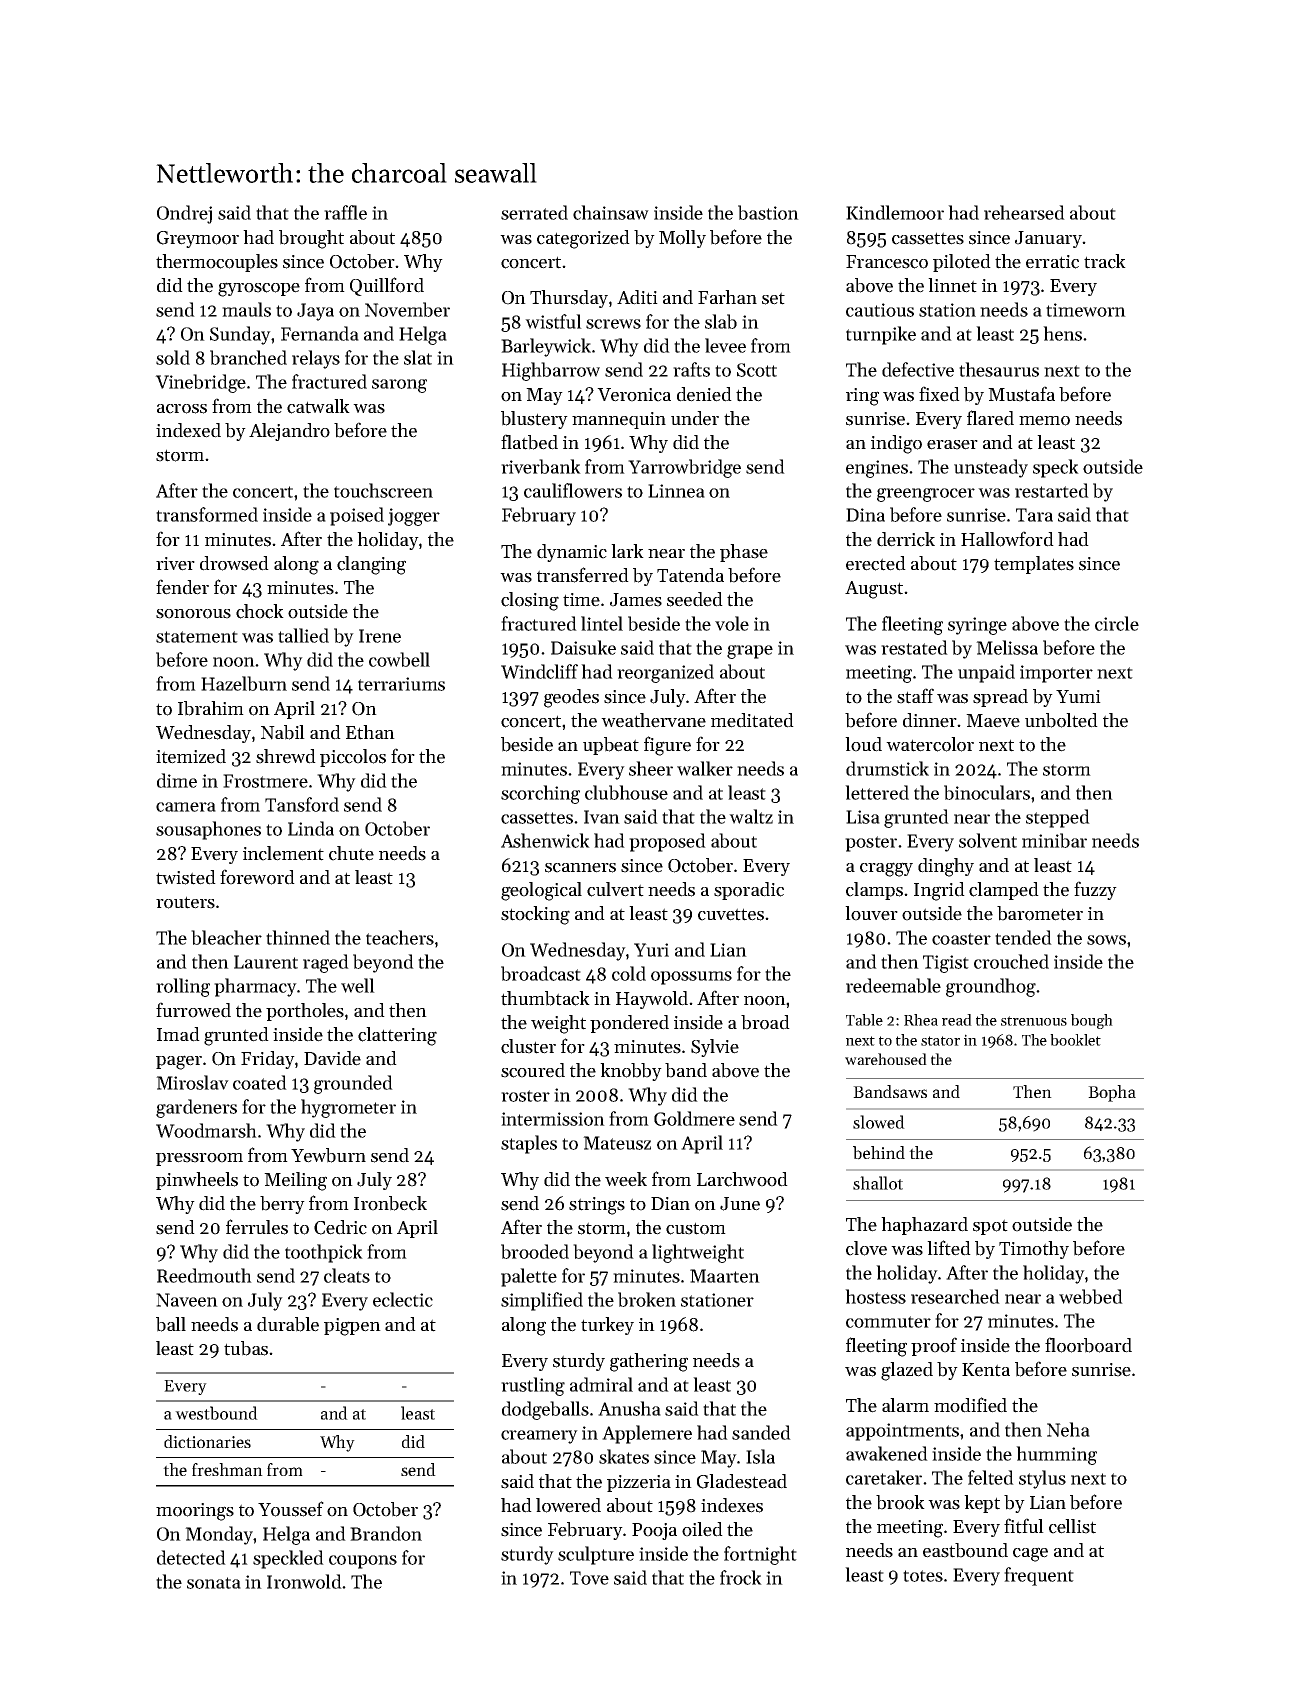  I want to click on January, so click(1048, 239).
